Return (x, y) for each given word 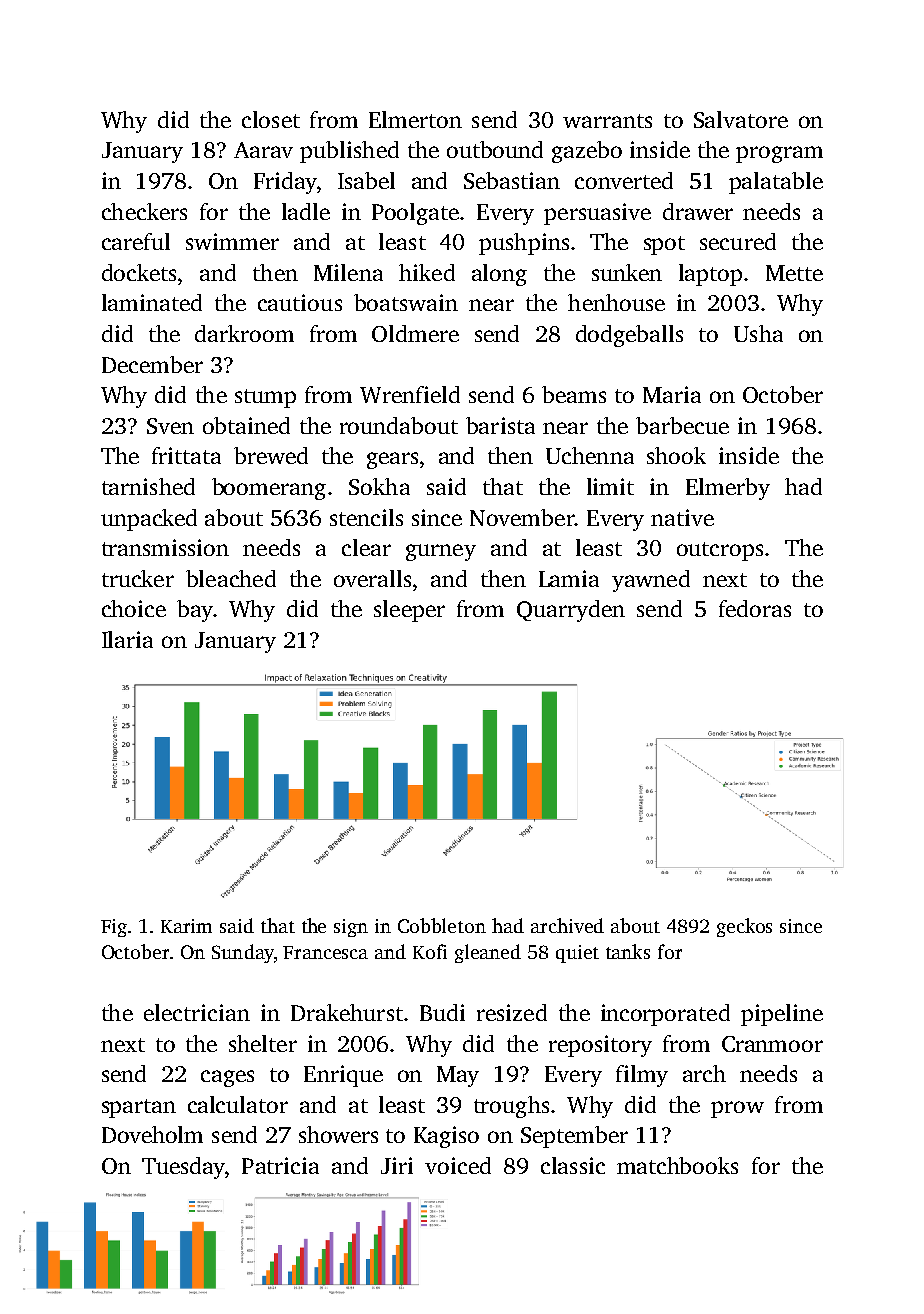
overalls (372, 578)
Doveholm (152, 1134)
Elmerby (728, 489)
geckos (744, 927)
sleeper (409, 611)
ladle (306, 211)
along (499, 275)
